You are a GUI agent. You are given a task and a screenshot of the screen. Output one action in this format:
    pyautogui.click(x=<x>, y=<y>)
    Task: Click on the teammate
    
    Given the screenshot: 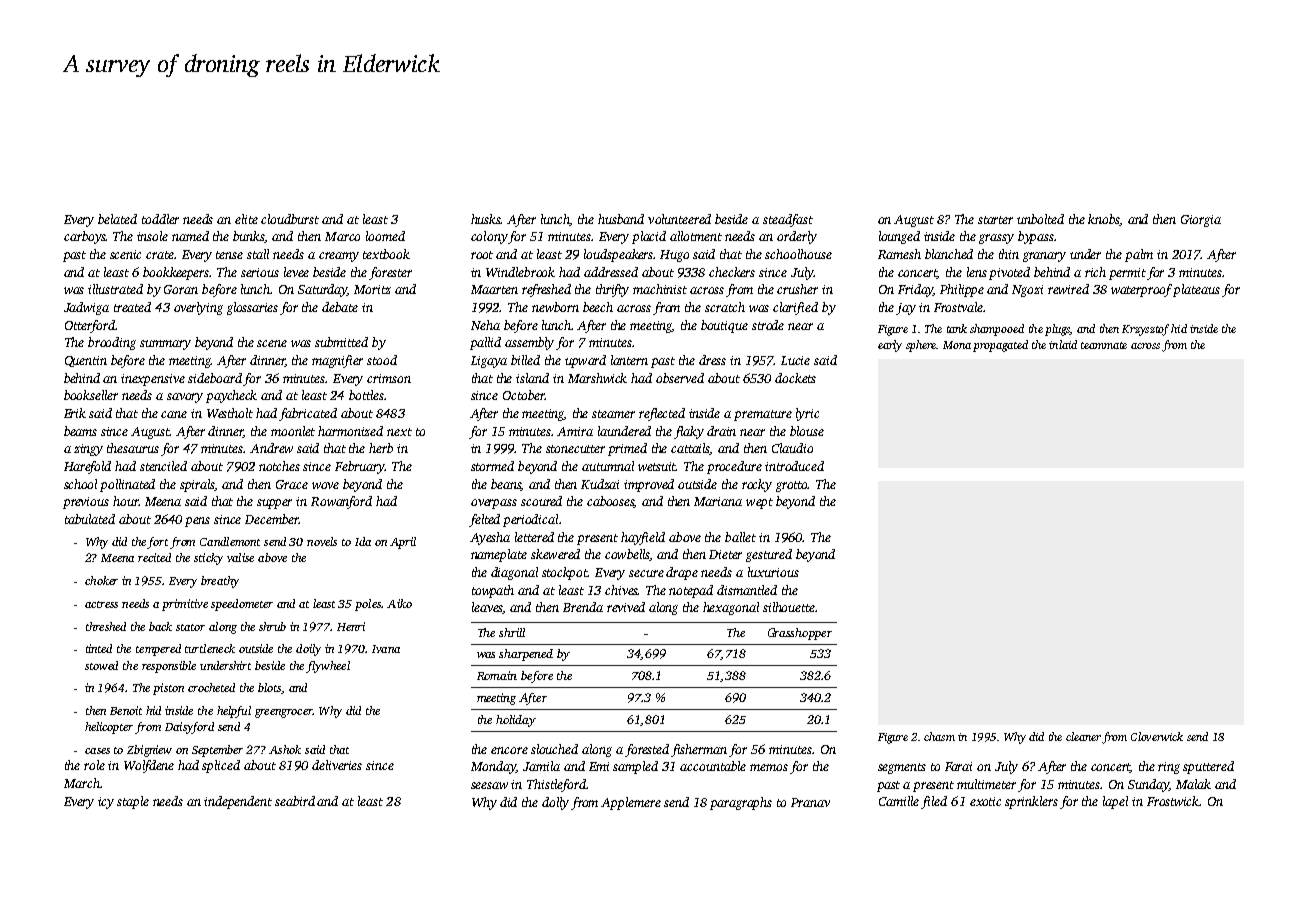 What is the action you would take?
    pyautogui.click(x=1104, y=345)
